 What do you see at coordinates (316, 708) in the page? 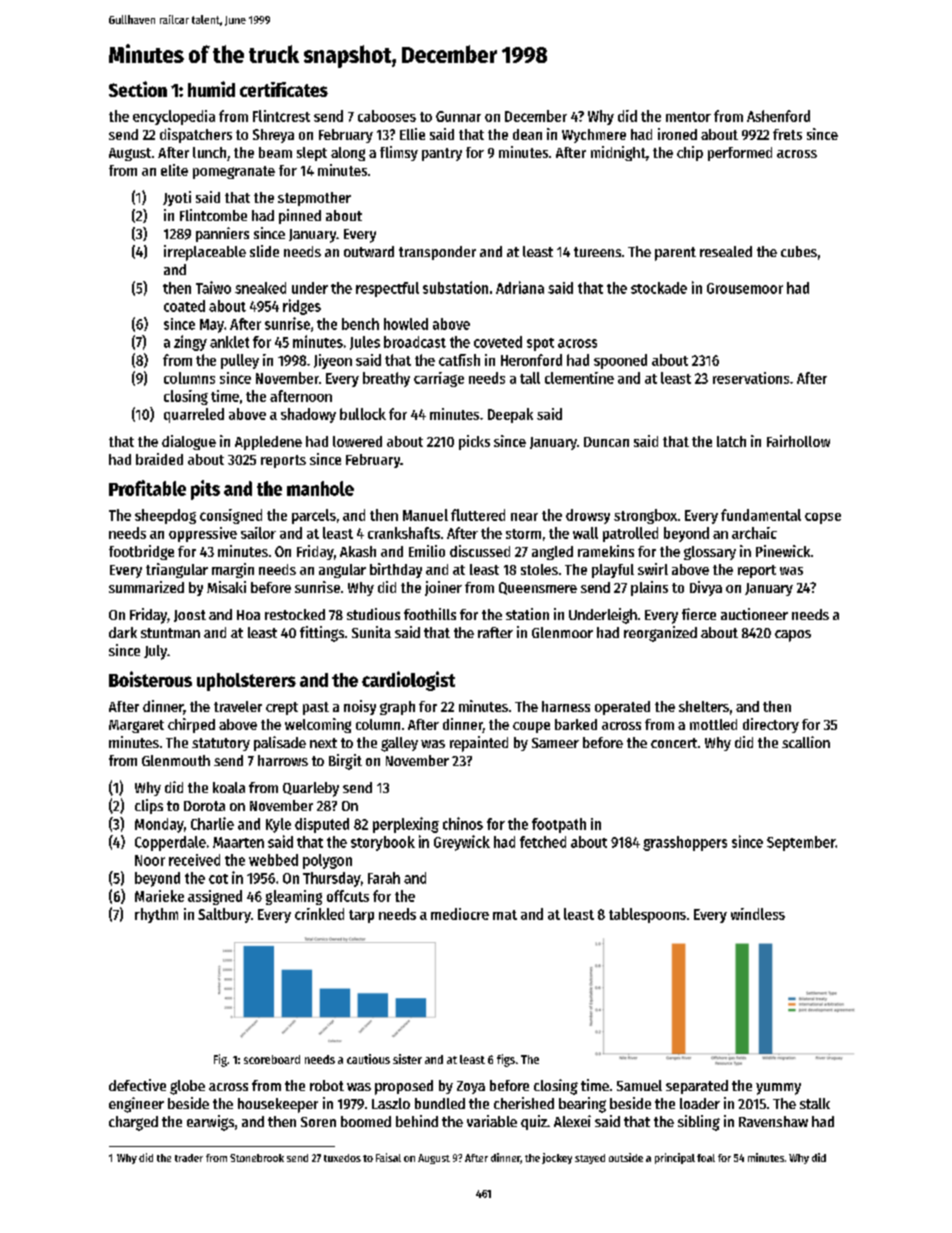
I see `past` at bounding box center [316, 708].
